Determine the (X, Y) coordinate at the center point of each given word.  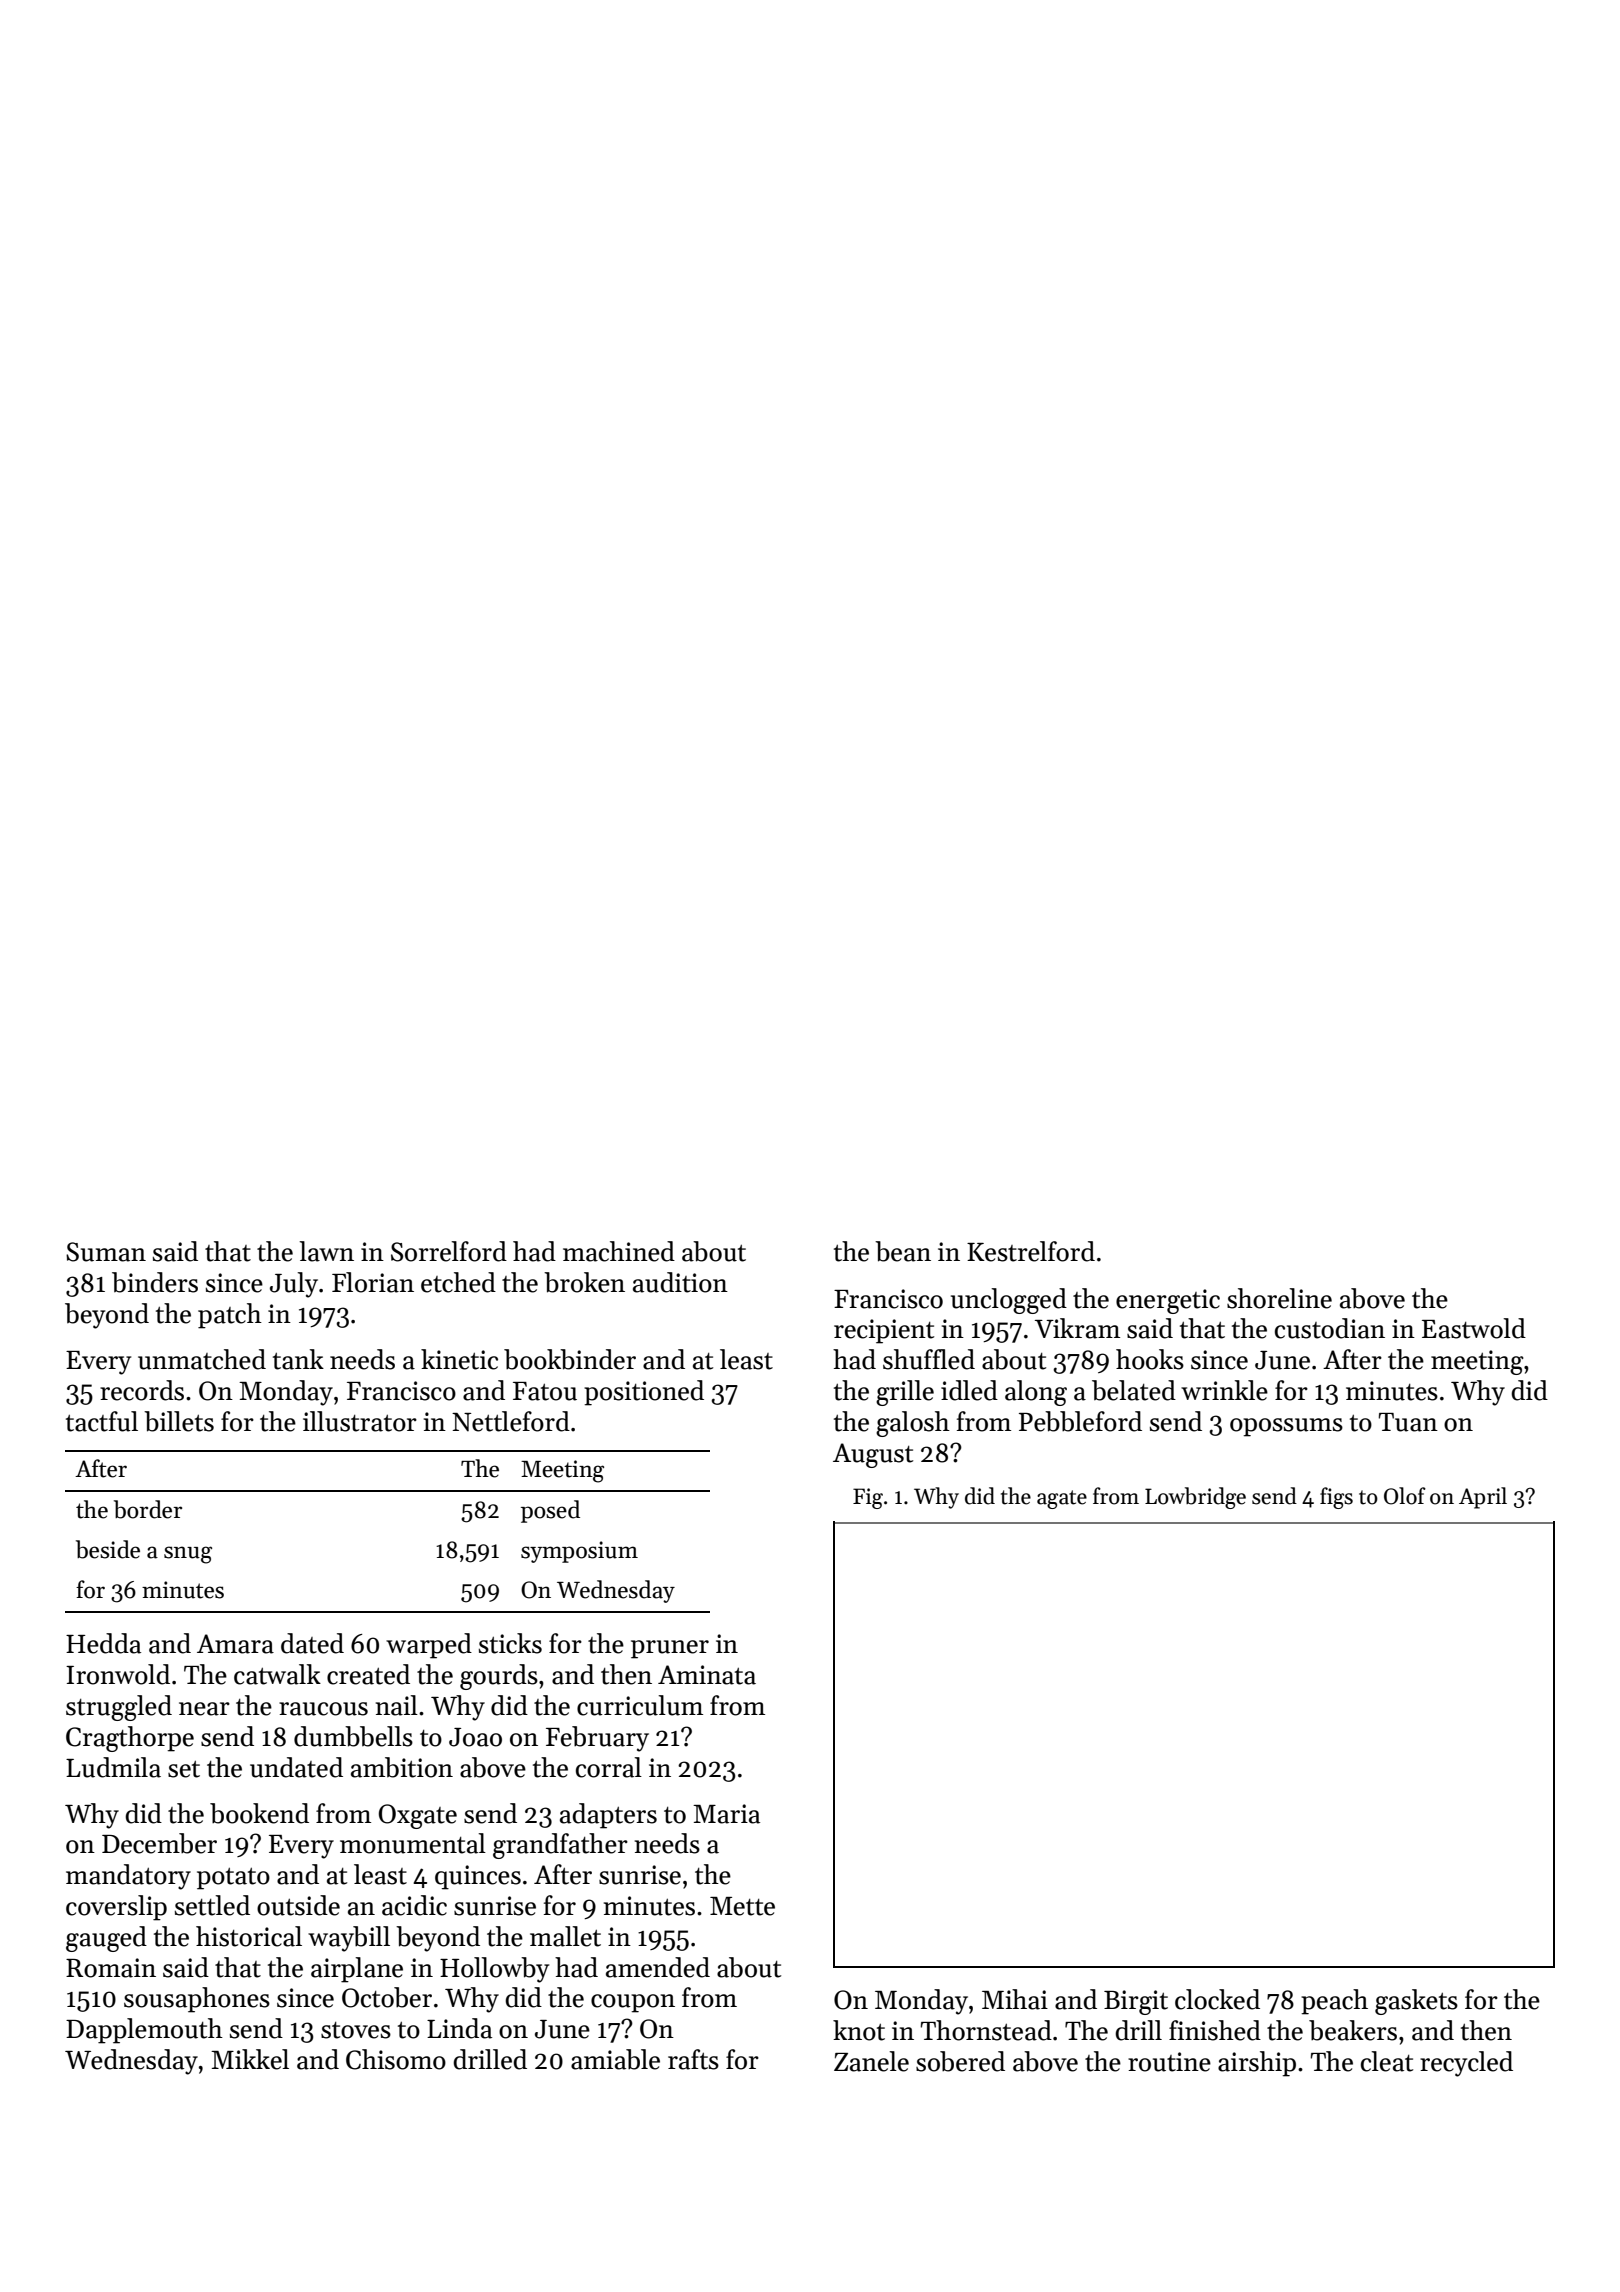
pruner (670, 1649)
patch (230, 1316)
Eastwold (1474, 1328)
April (1483, 1498)
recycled (1466, 2064)
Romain (111, 1968)
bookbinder (570, 1359)
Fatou (545, 1391)
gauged (106, 1939)
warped (429, 1646)
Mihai (1015, 1999)
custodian (1330, 1328)
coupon (633, 2003)
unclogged (1009, 1301)
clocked (1217, 1999)
